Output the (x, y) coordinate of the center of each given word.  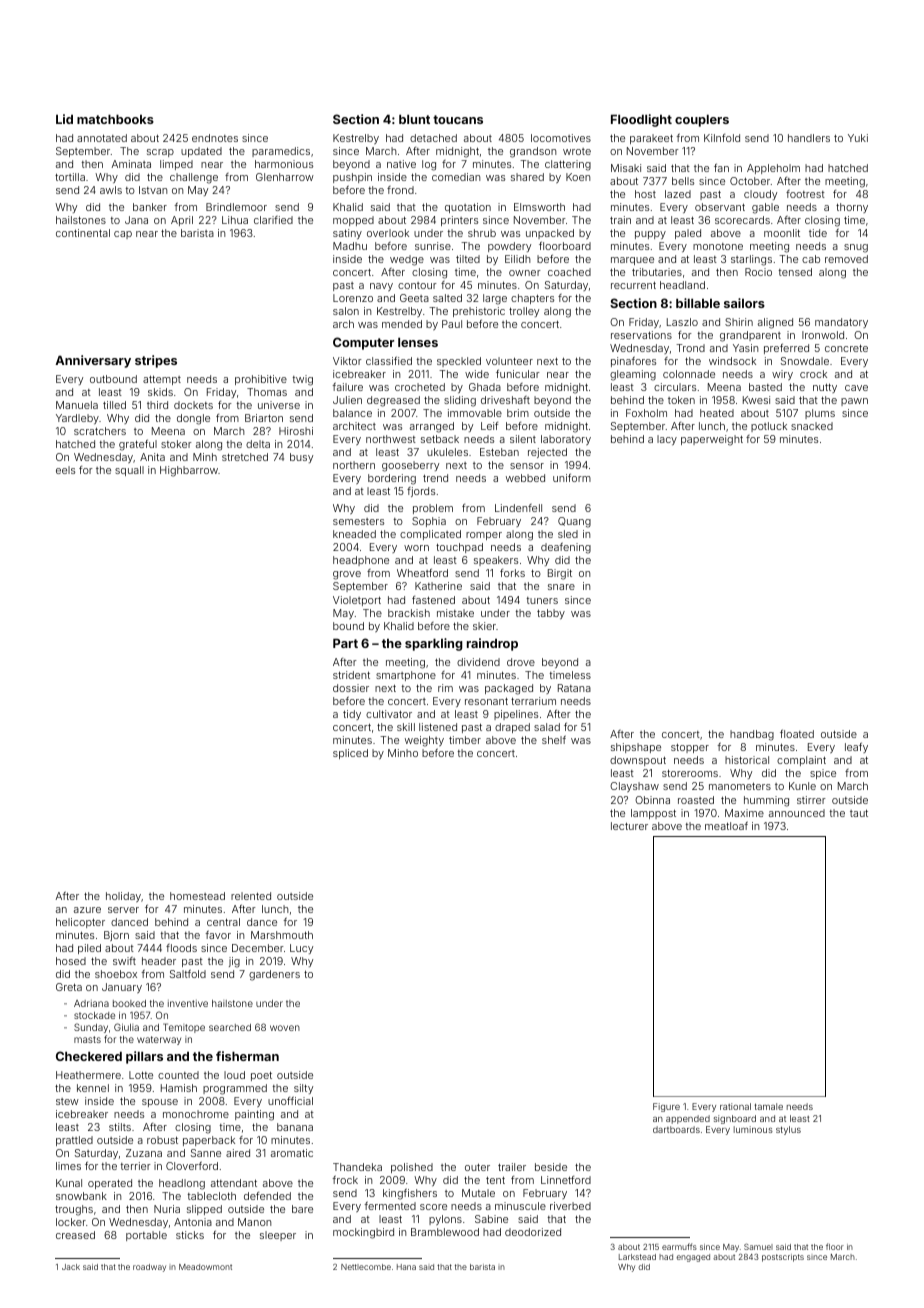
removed (846, 259)
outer (477, 1167)
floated (797, 733)
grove (347, 575)
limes (68, 1166)
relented (251, 896)
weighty (424, 741)
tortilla (70, 177)
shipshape (636, 748)
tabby (551, 614)
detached (433, 138)
